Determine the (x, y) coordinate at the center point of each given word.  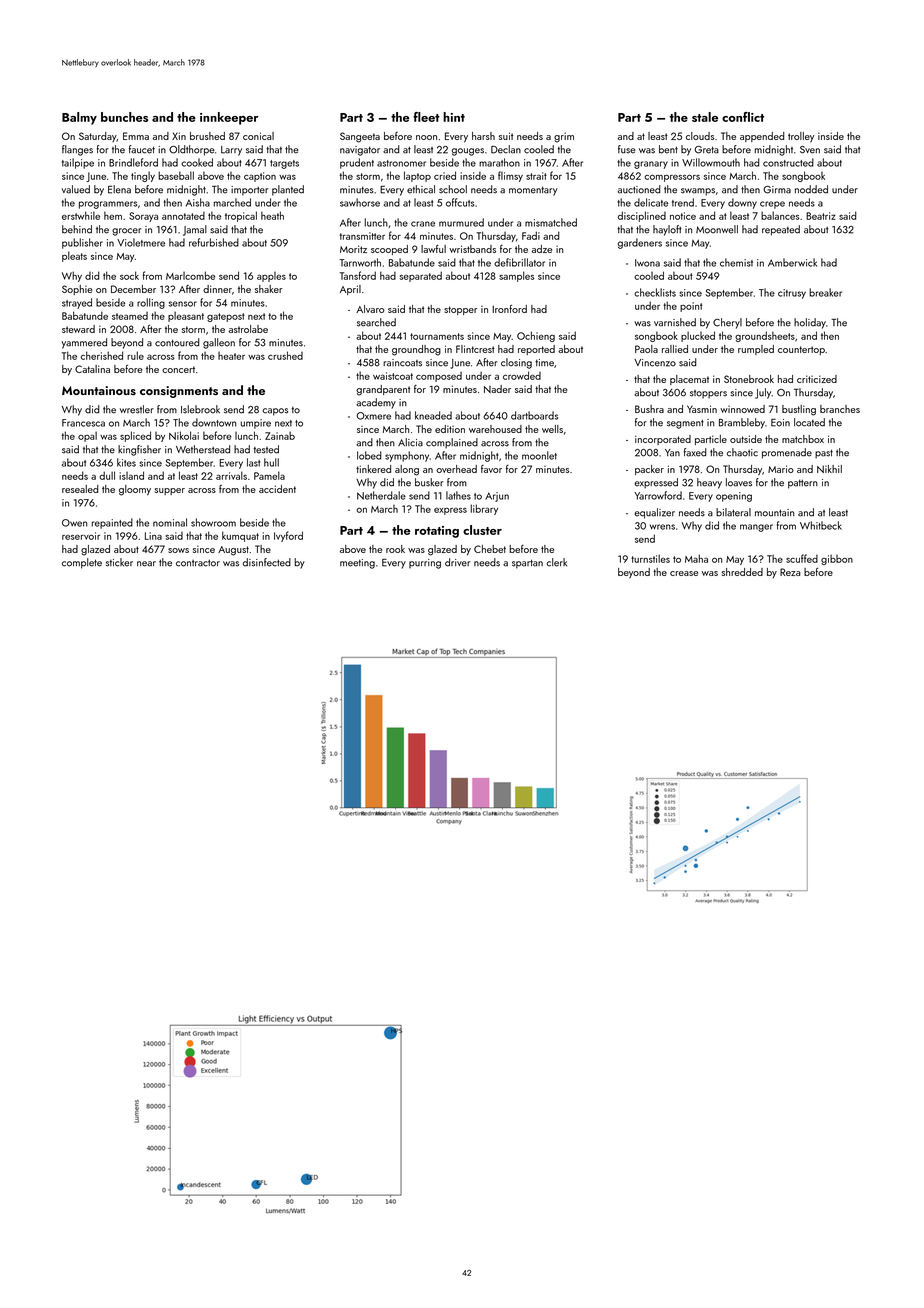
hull (271, 462)
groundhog (416, 350)
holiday (810, 323)
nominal (170, 522)
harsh (483, 136)
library (484, 509)
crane (423, 224)
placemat (689, 380)
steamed (130, 316)
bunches (124, 117)
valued (76, 189)
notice (683, 216)
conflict (743, 117)
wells (552, 429)
